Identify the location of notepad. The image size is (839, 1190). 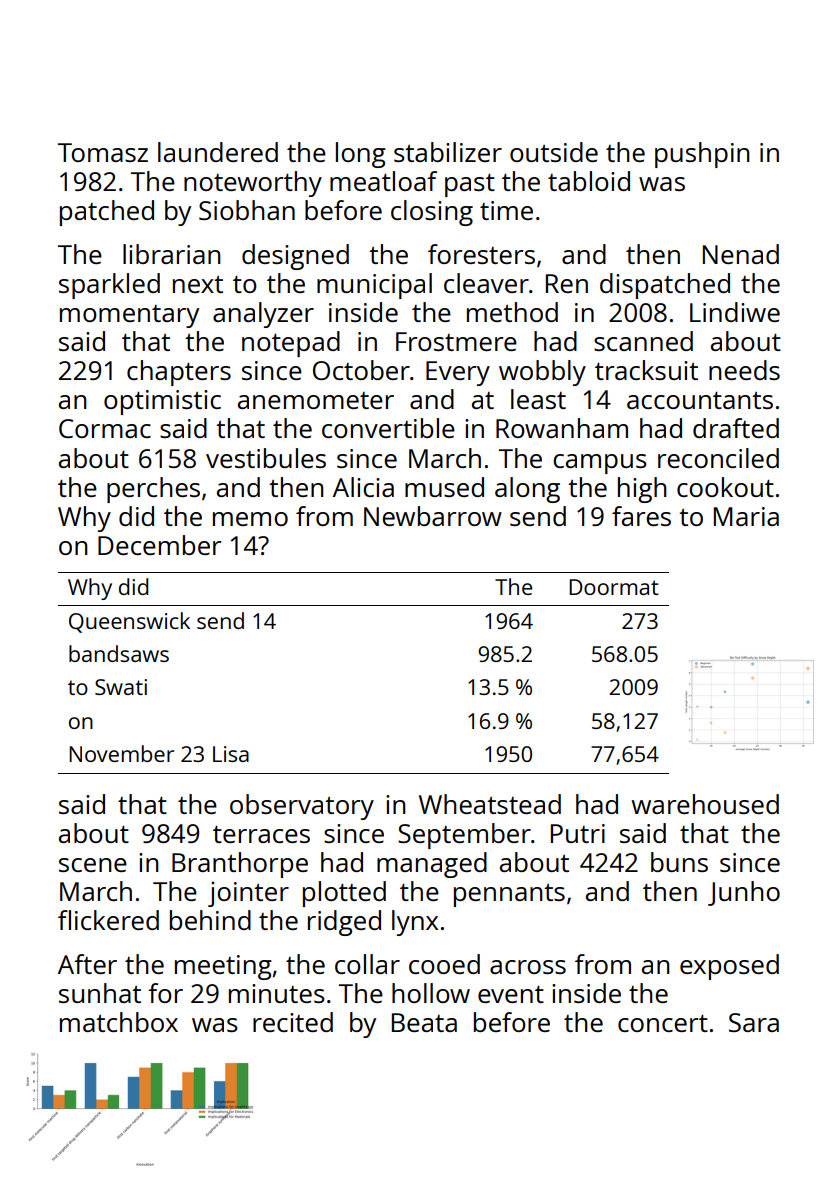
(291, 344).
